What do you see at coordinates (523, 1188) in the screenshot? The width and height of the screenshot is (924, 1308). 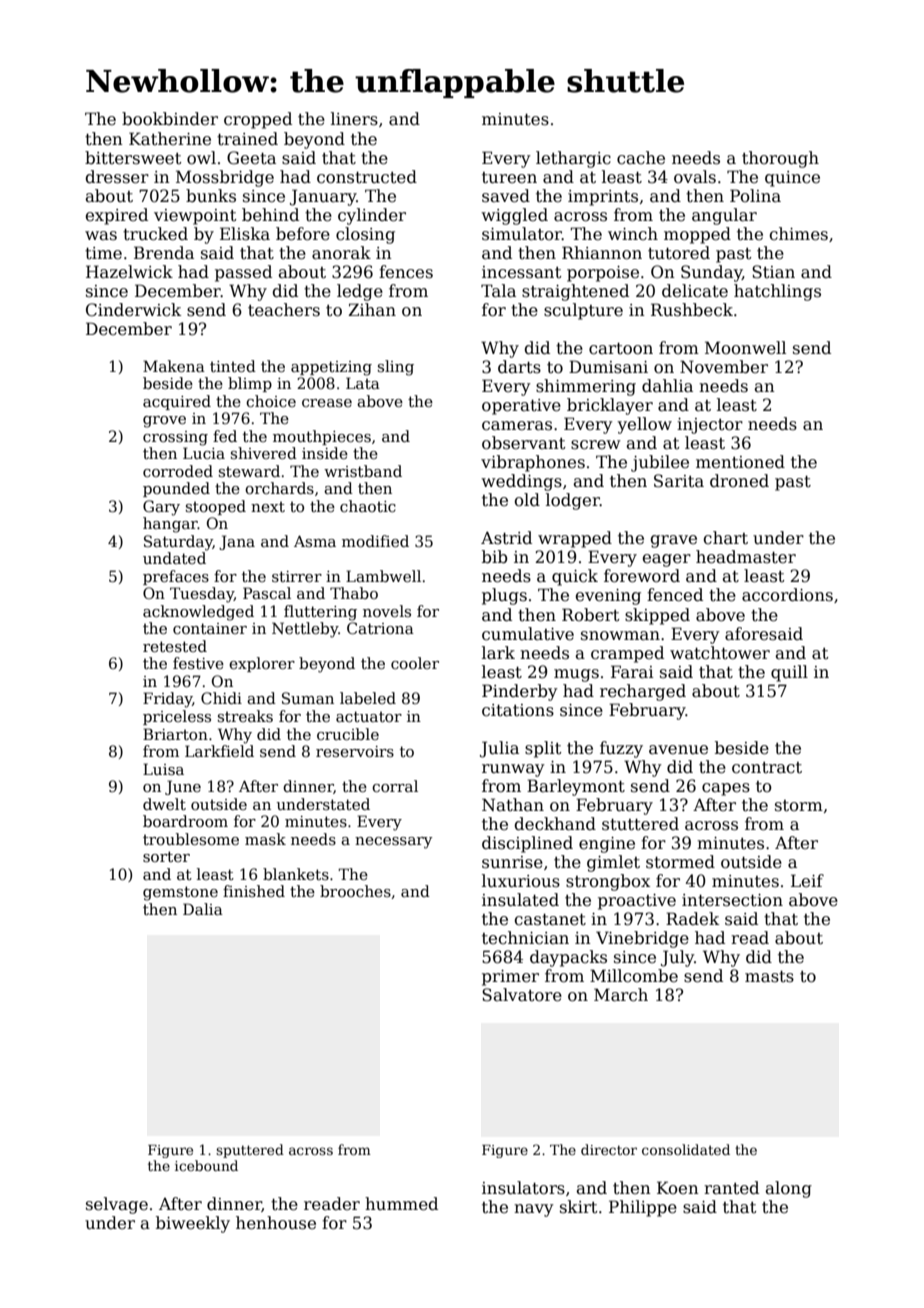 I see `insulators` at bounding box center [523, 1188].
